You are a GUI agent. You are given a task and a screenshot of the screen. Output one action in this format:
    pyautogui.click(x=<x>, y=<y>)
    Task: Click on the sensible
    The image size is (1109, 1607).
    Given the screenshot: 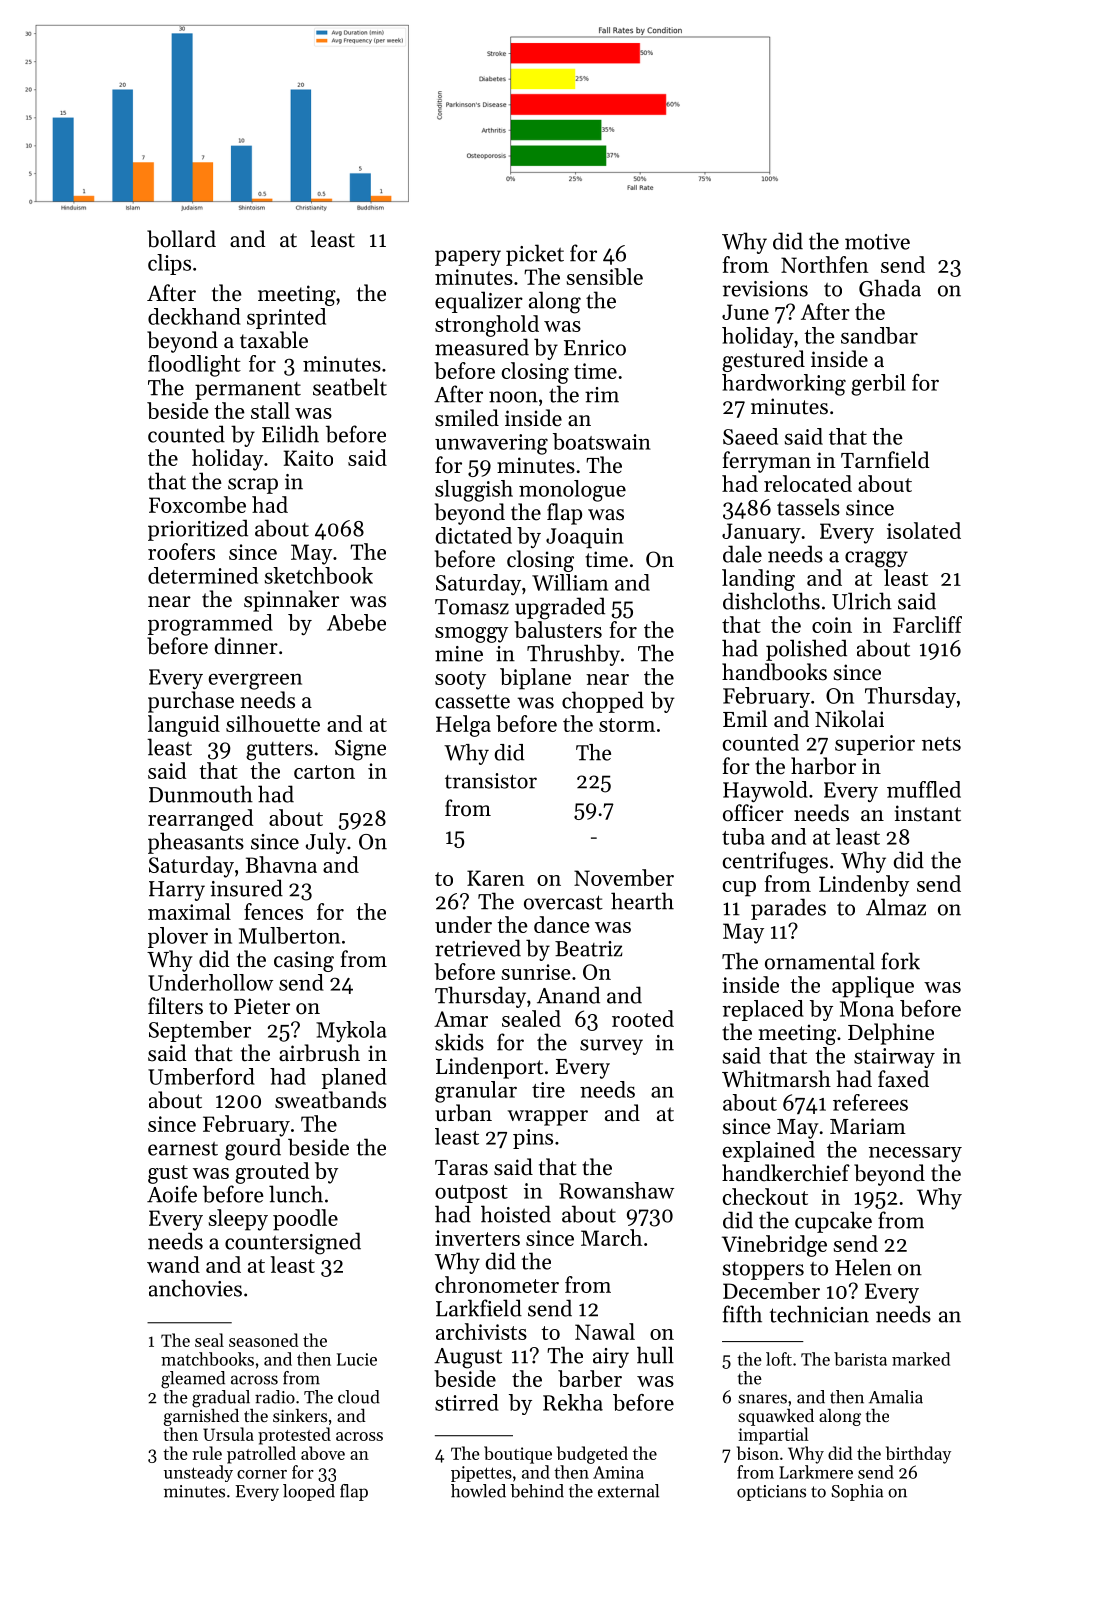 What is the action you would take?
    pyautogui.click(x=605, y=276)
